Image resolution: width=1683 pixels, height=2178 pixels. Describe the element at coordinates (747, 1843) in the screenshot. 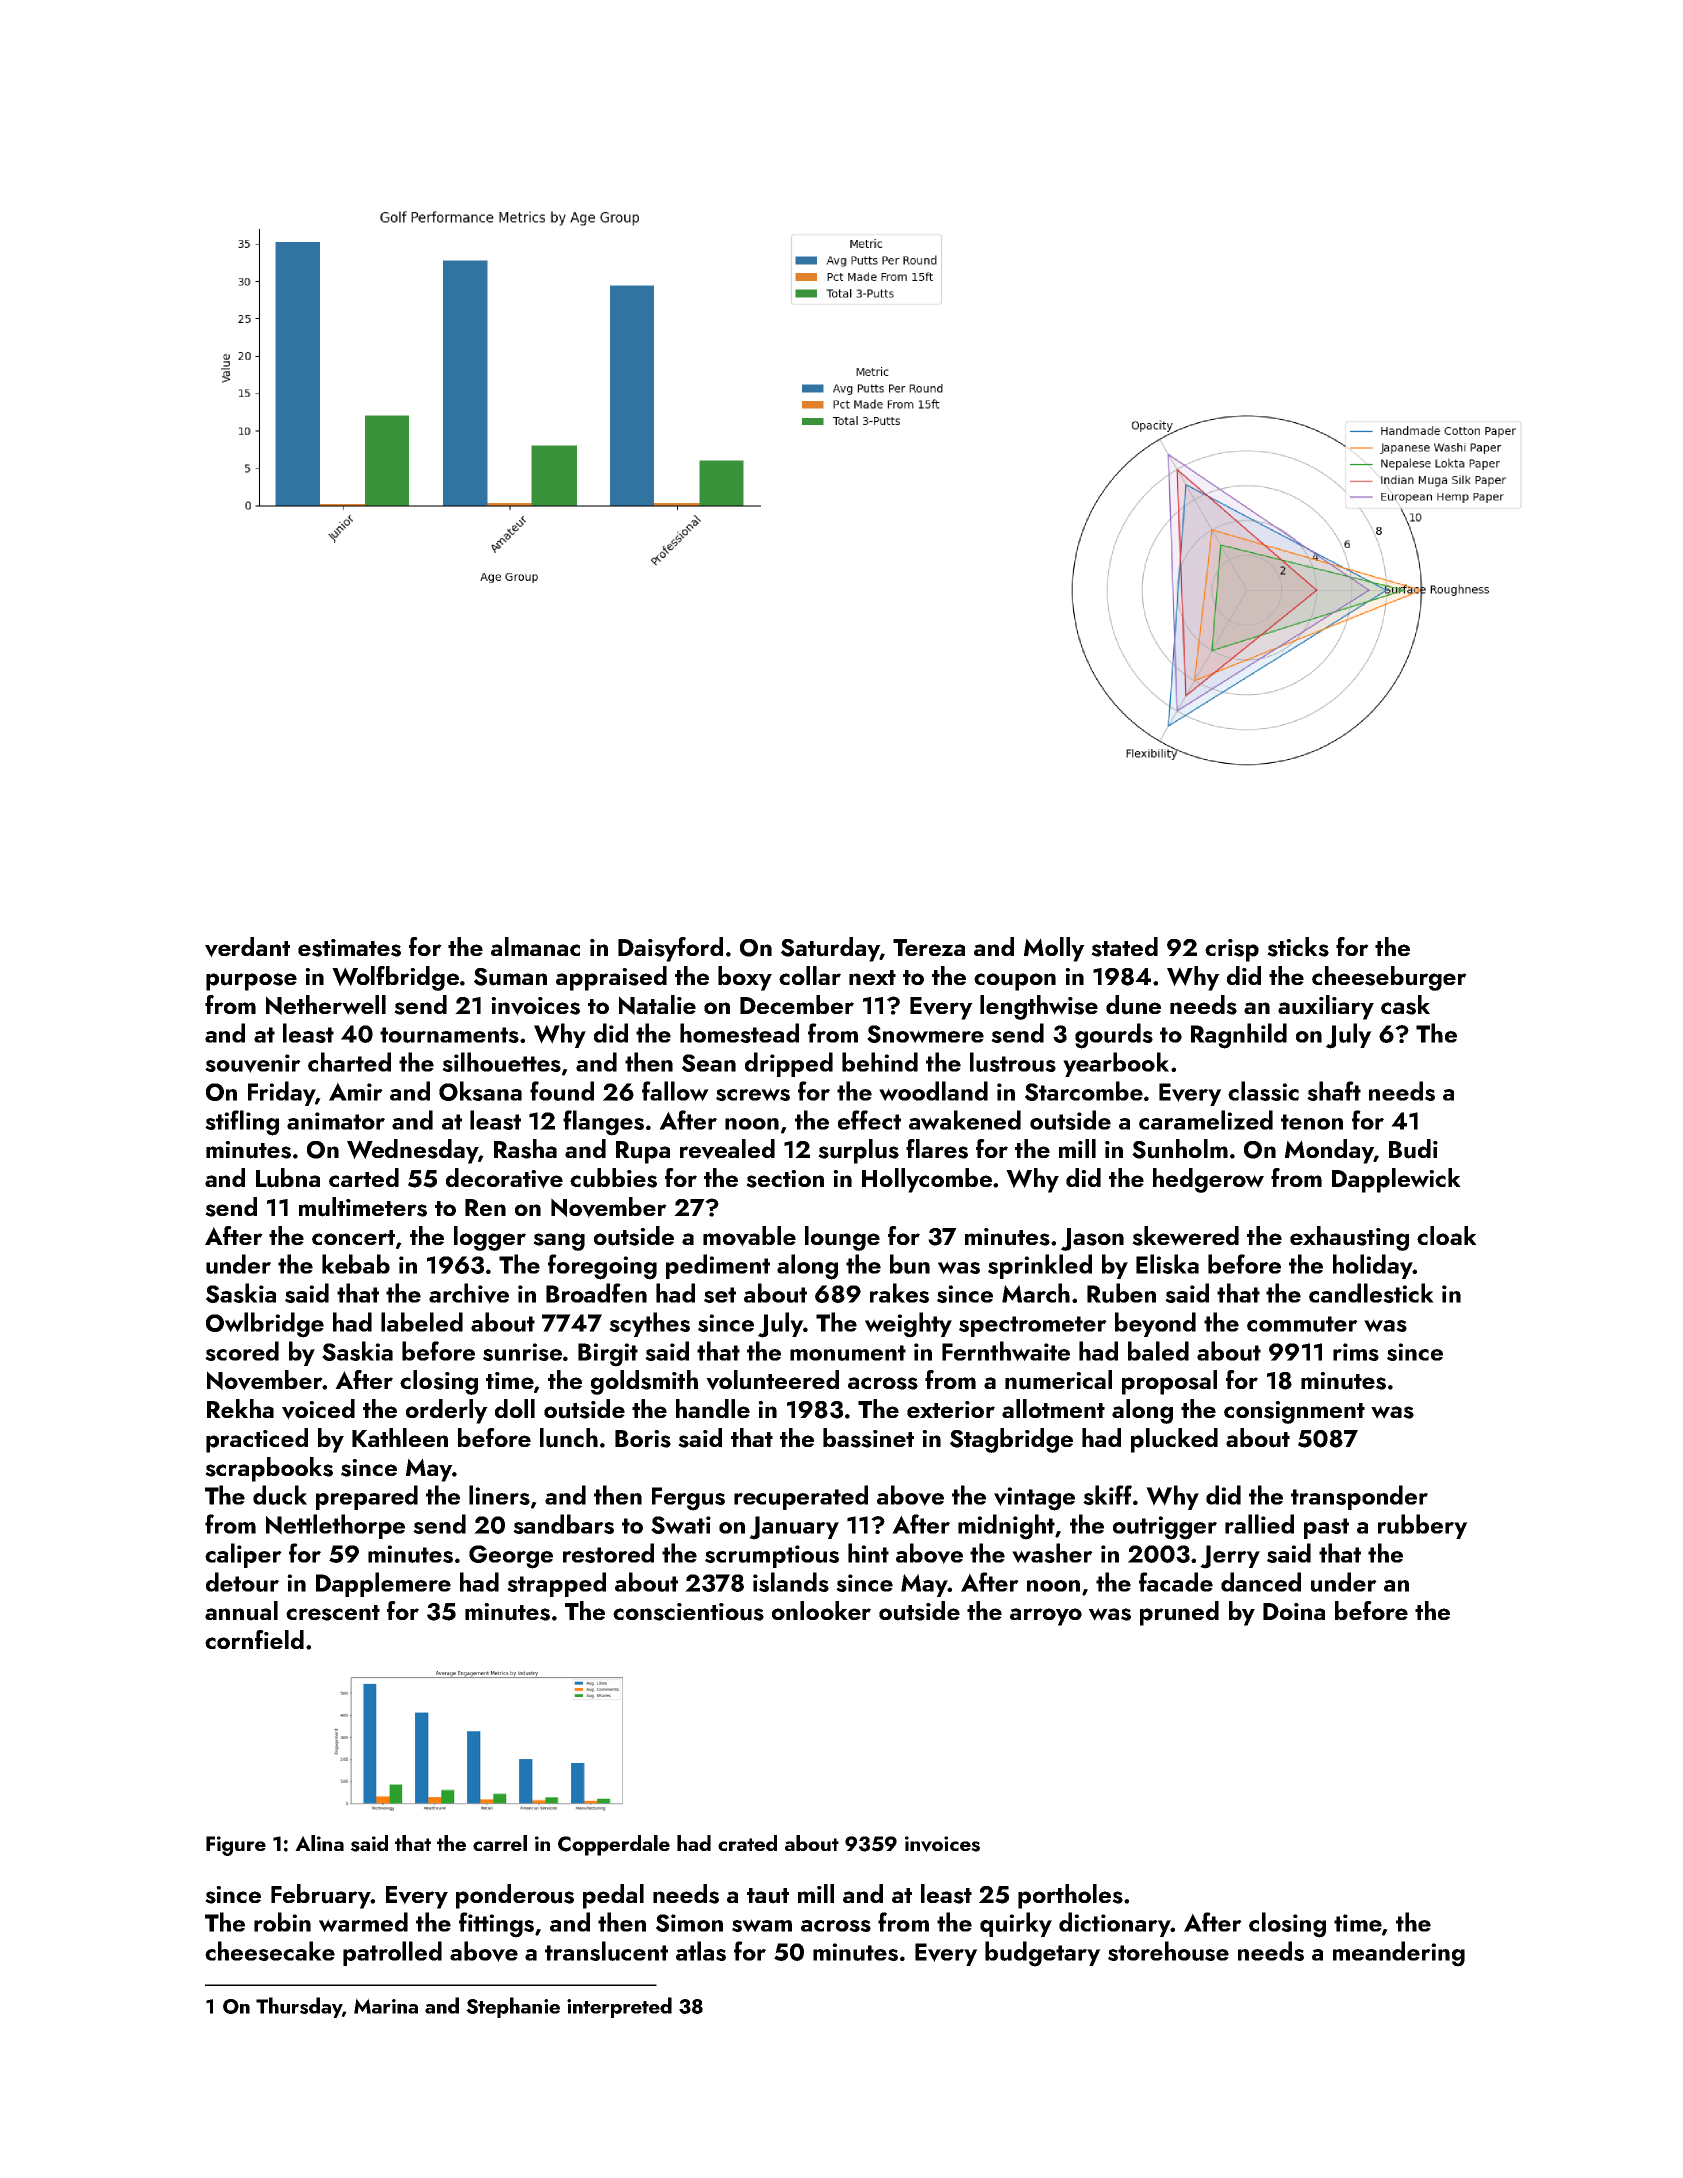

I see `crated` at that location.
